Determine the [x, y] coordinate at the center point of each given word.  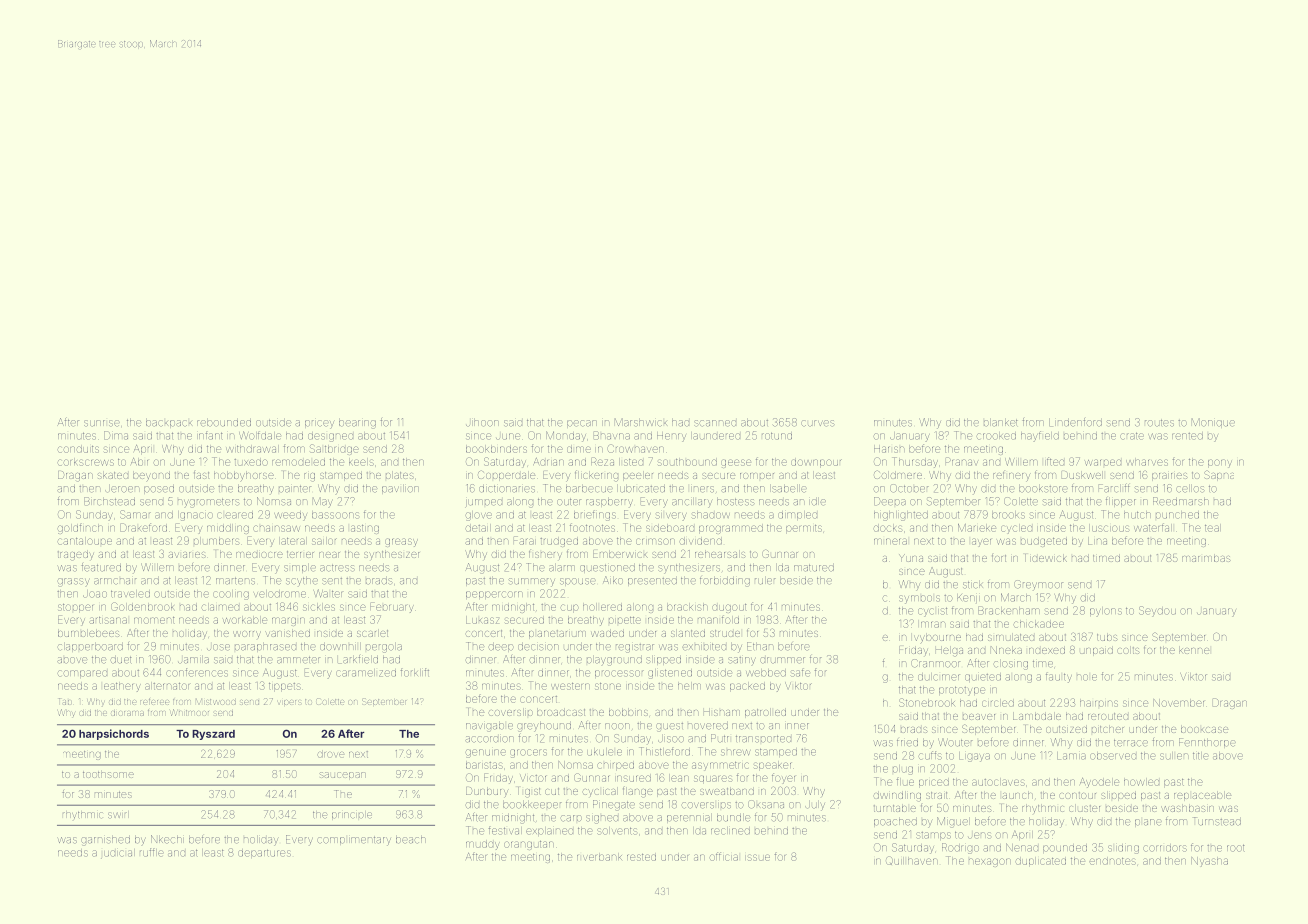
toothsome [108, 774]
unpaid [1096, 651]
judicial [118, 854]
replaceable [1202, 796]
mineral [890, 541]
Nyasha [1209, 862]
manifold [718, 619]
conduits [78, 449]
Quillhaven [912, 860]
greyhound [544, 727]
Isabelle [788, 489]
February [392, 607]
